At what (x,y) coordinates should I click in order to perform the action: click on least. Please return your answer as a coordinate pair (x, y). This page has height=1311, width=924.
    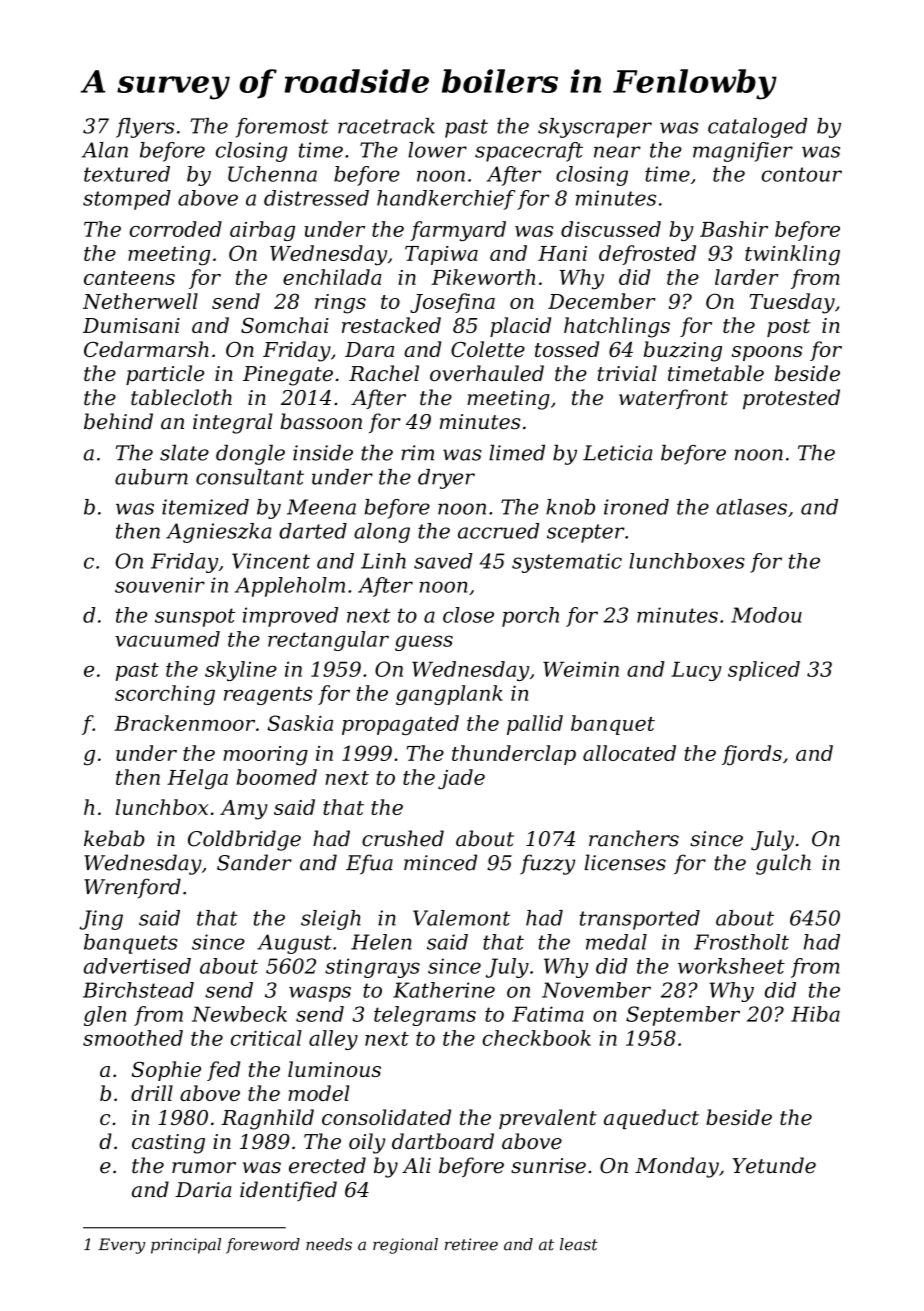
    Looking at the image, I should click on (579, 1244).
